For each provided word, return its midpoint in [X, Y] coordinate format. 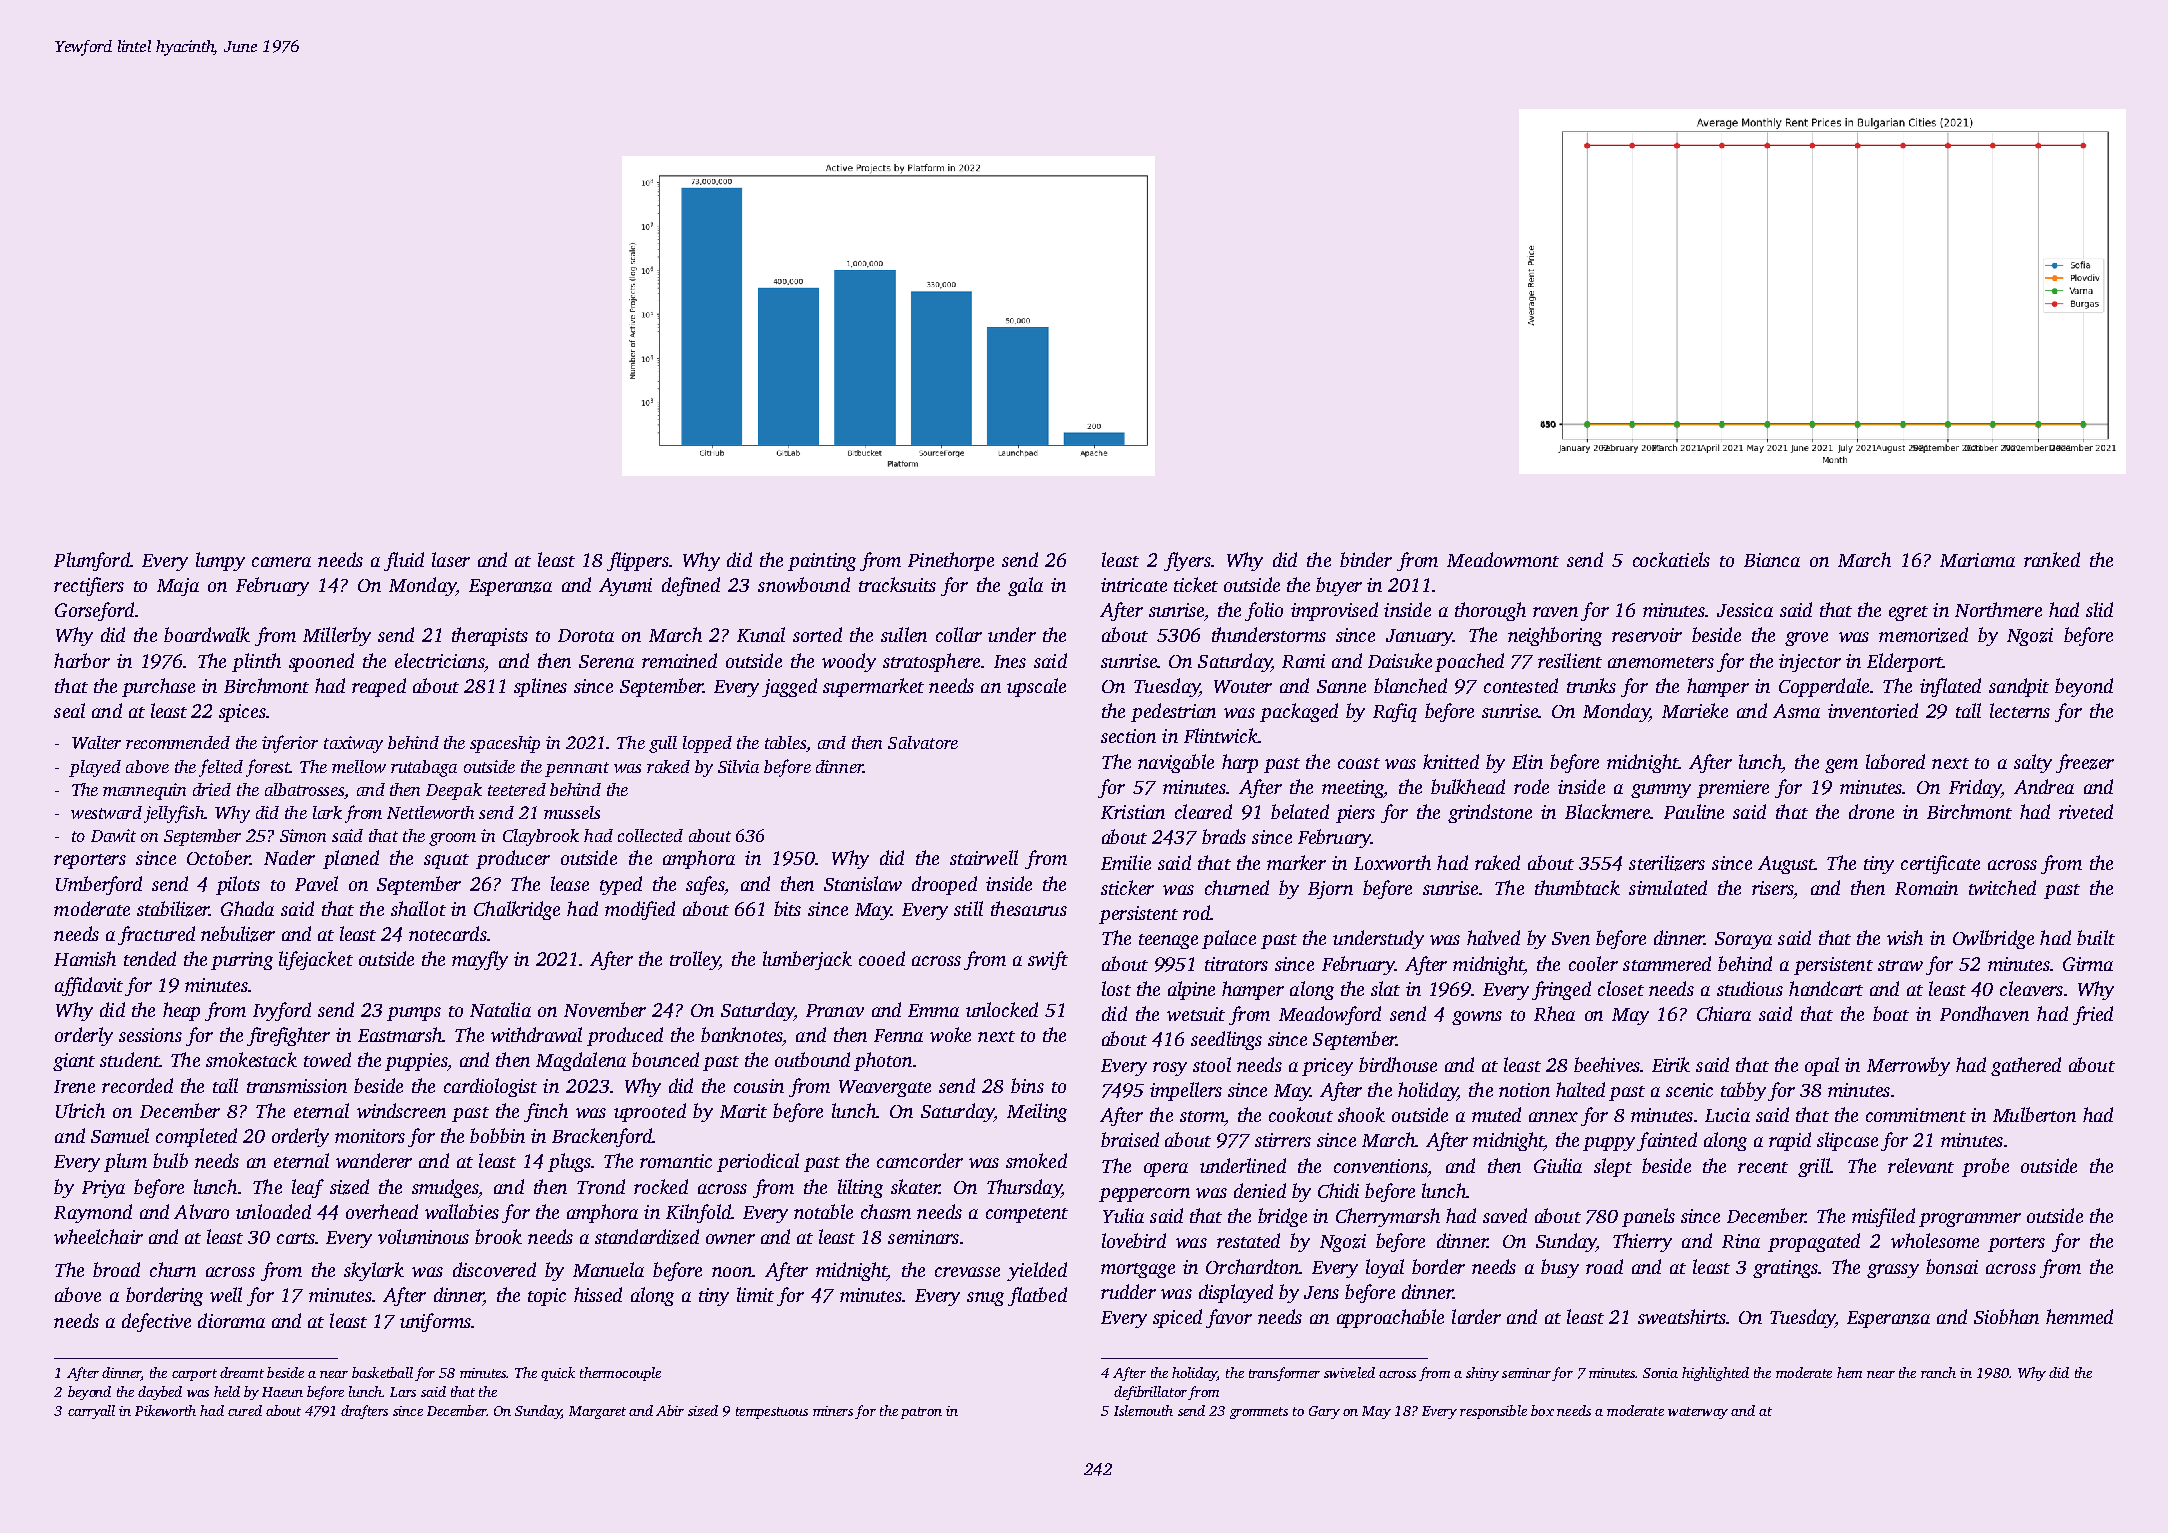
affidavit [89, 986]
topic [547, 1297]
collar [959, 634]
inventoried [1873, 710]
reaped [379, 687]
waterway [1698, 1413]
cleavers [2031, 988]
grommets [1259, 1413]
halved [1493, 937]
